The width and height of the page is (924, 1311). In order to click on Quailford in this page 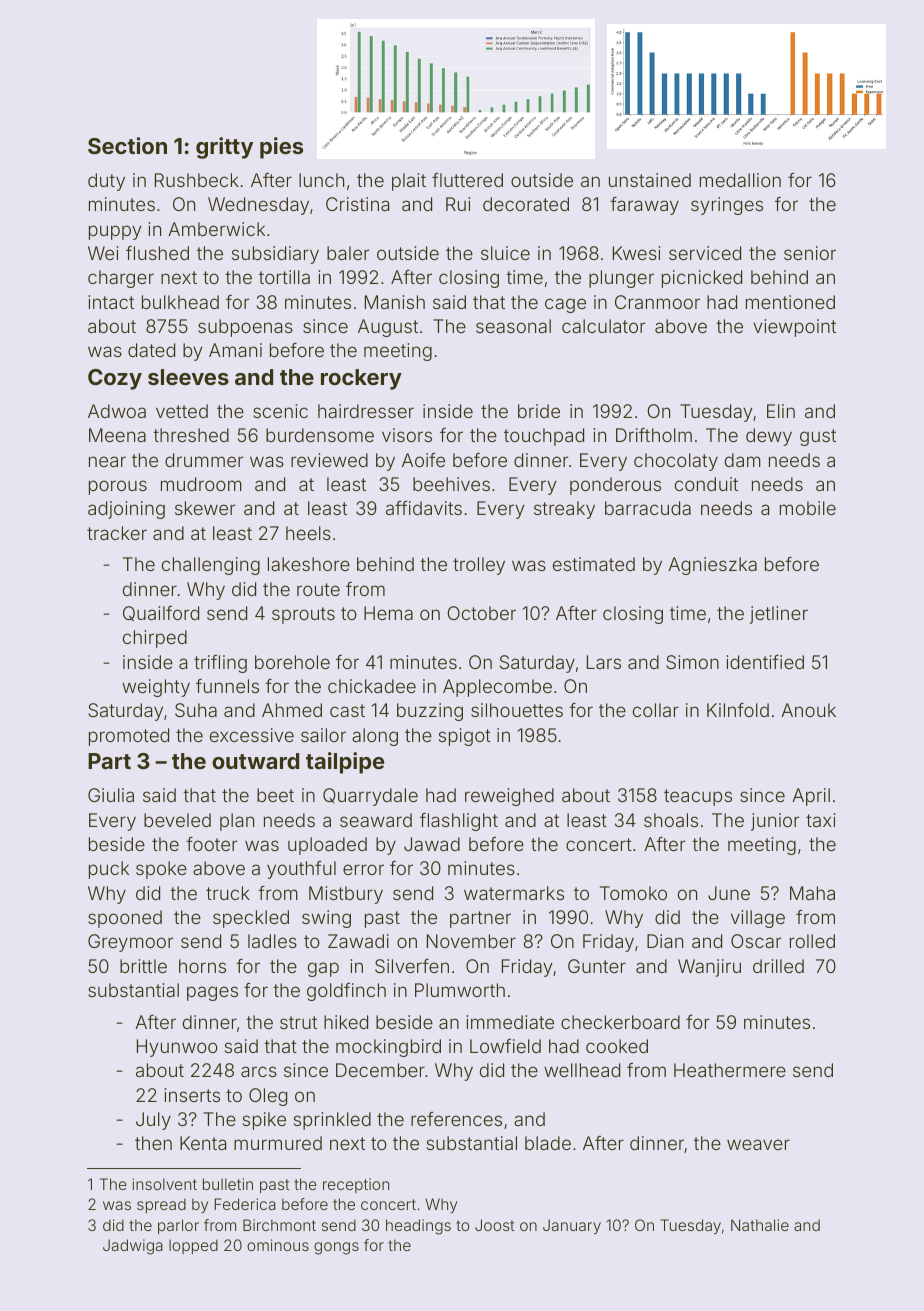, I will do `click(161, 614)`.
